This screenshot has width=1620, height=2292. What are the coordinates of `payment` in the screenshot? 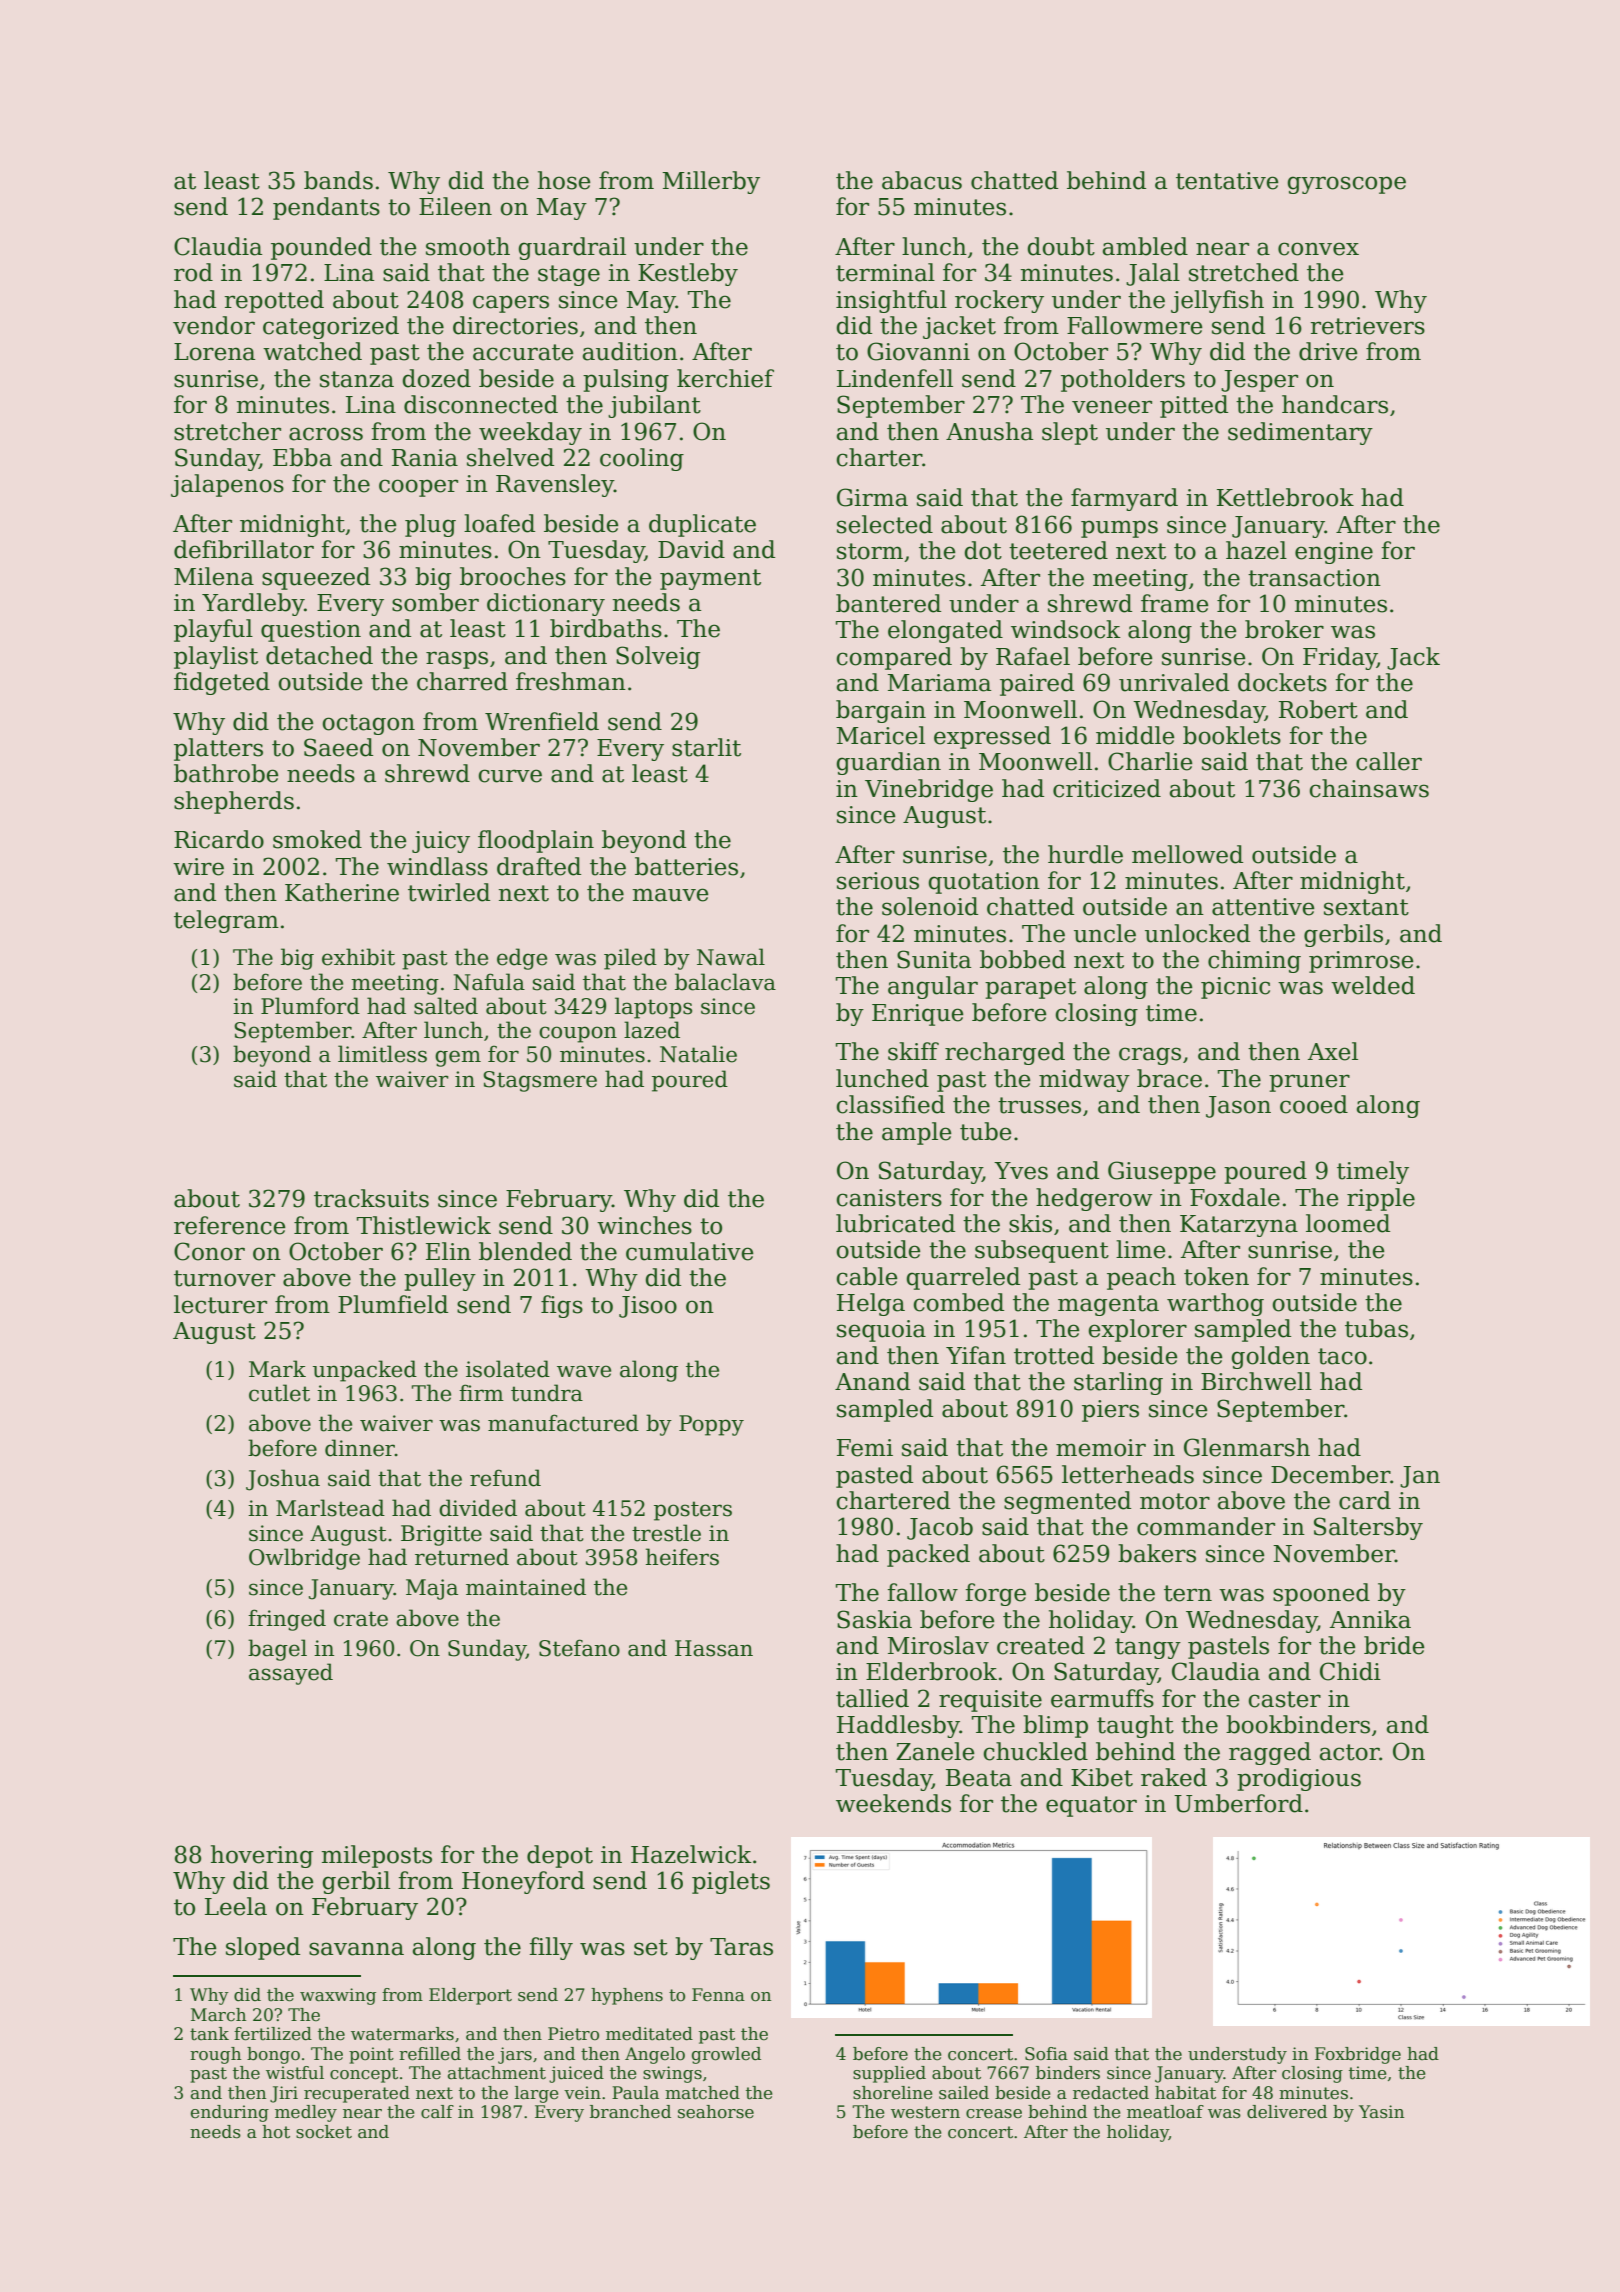 It's located at (710, 579).
